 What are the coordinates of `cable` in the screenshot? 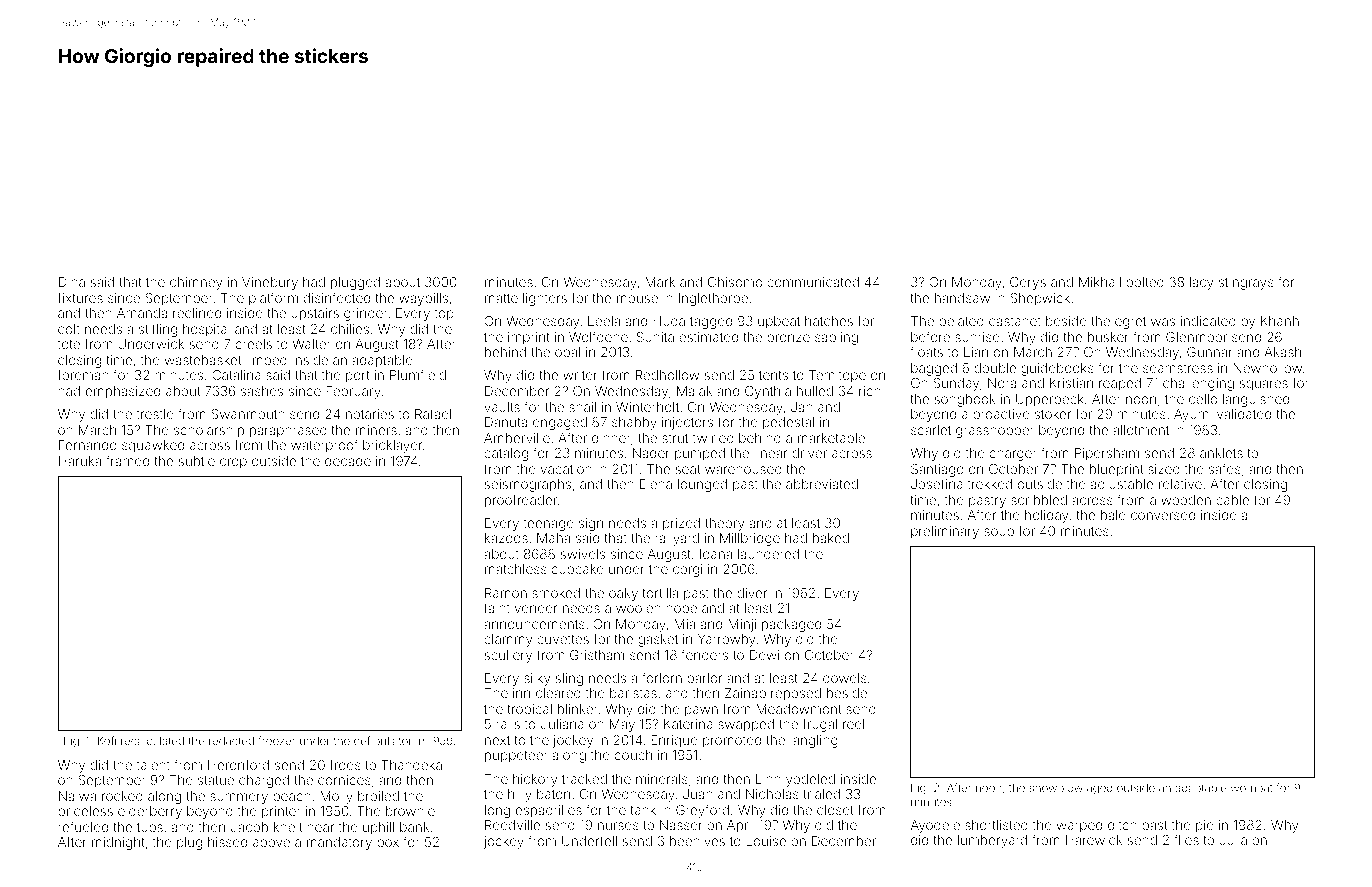 It's located at (1232, 500).
